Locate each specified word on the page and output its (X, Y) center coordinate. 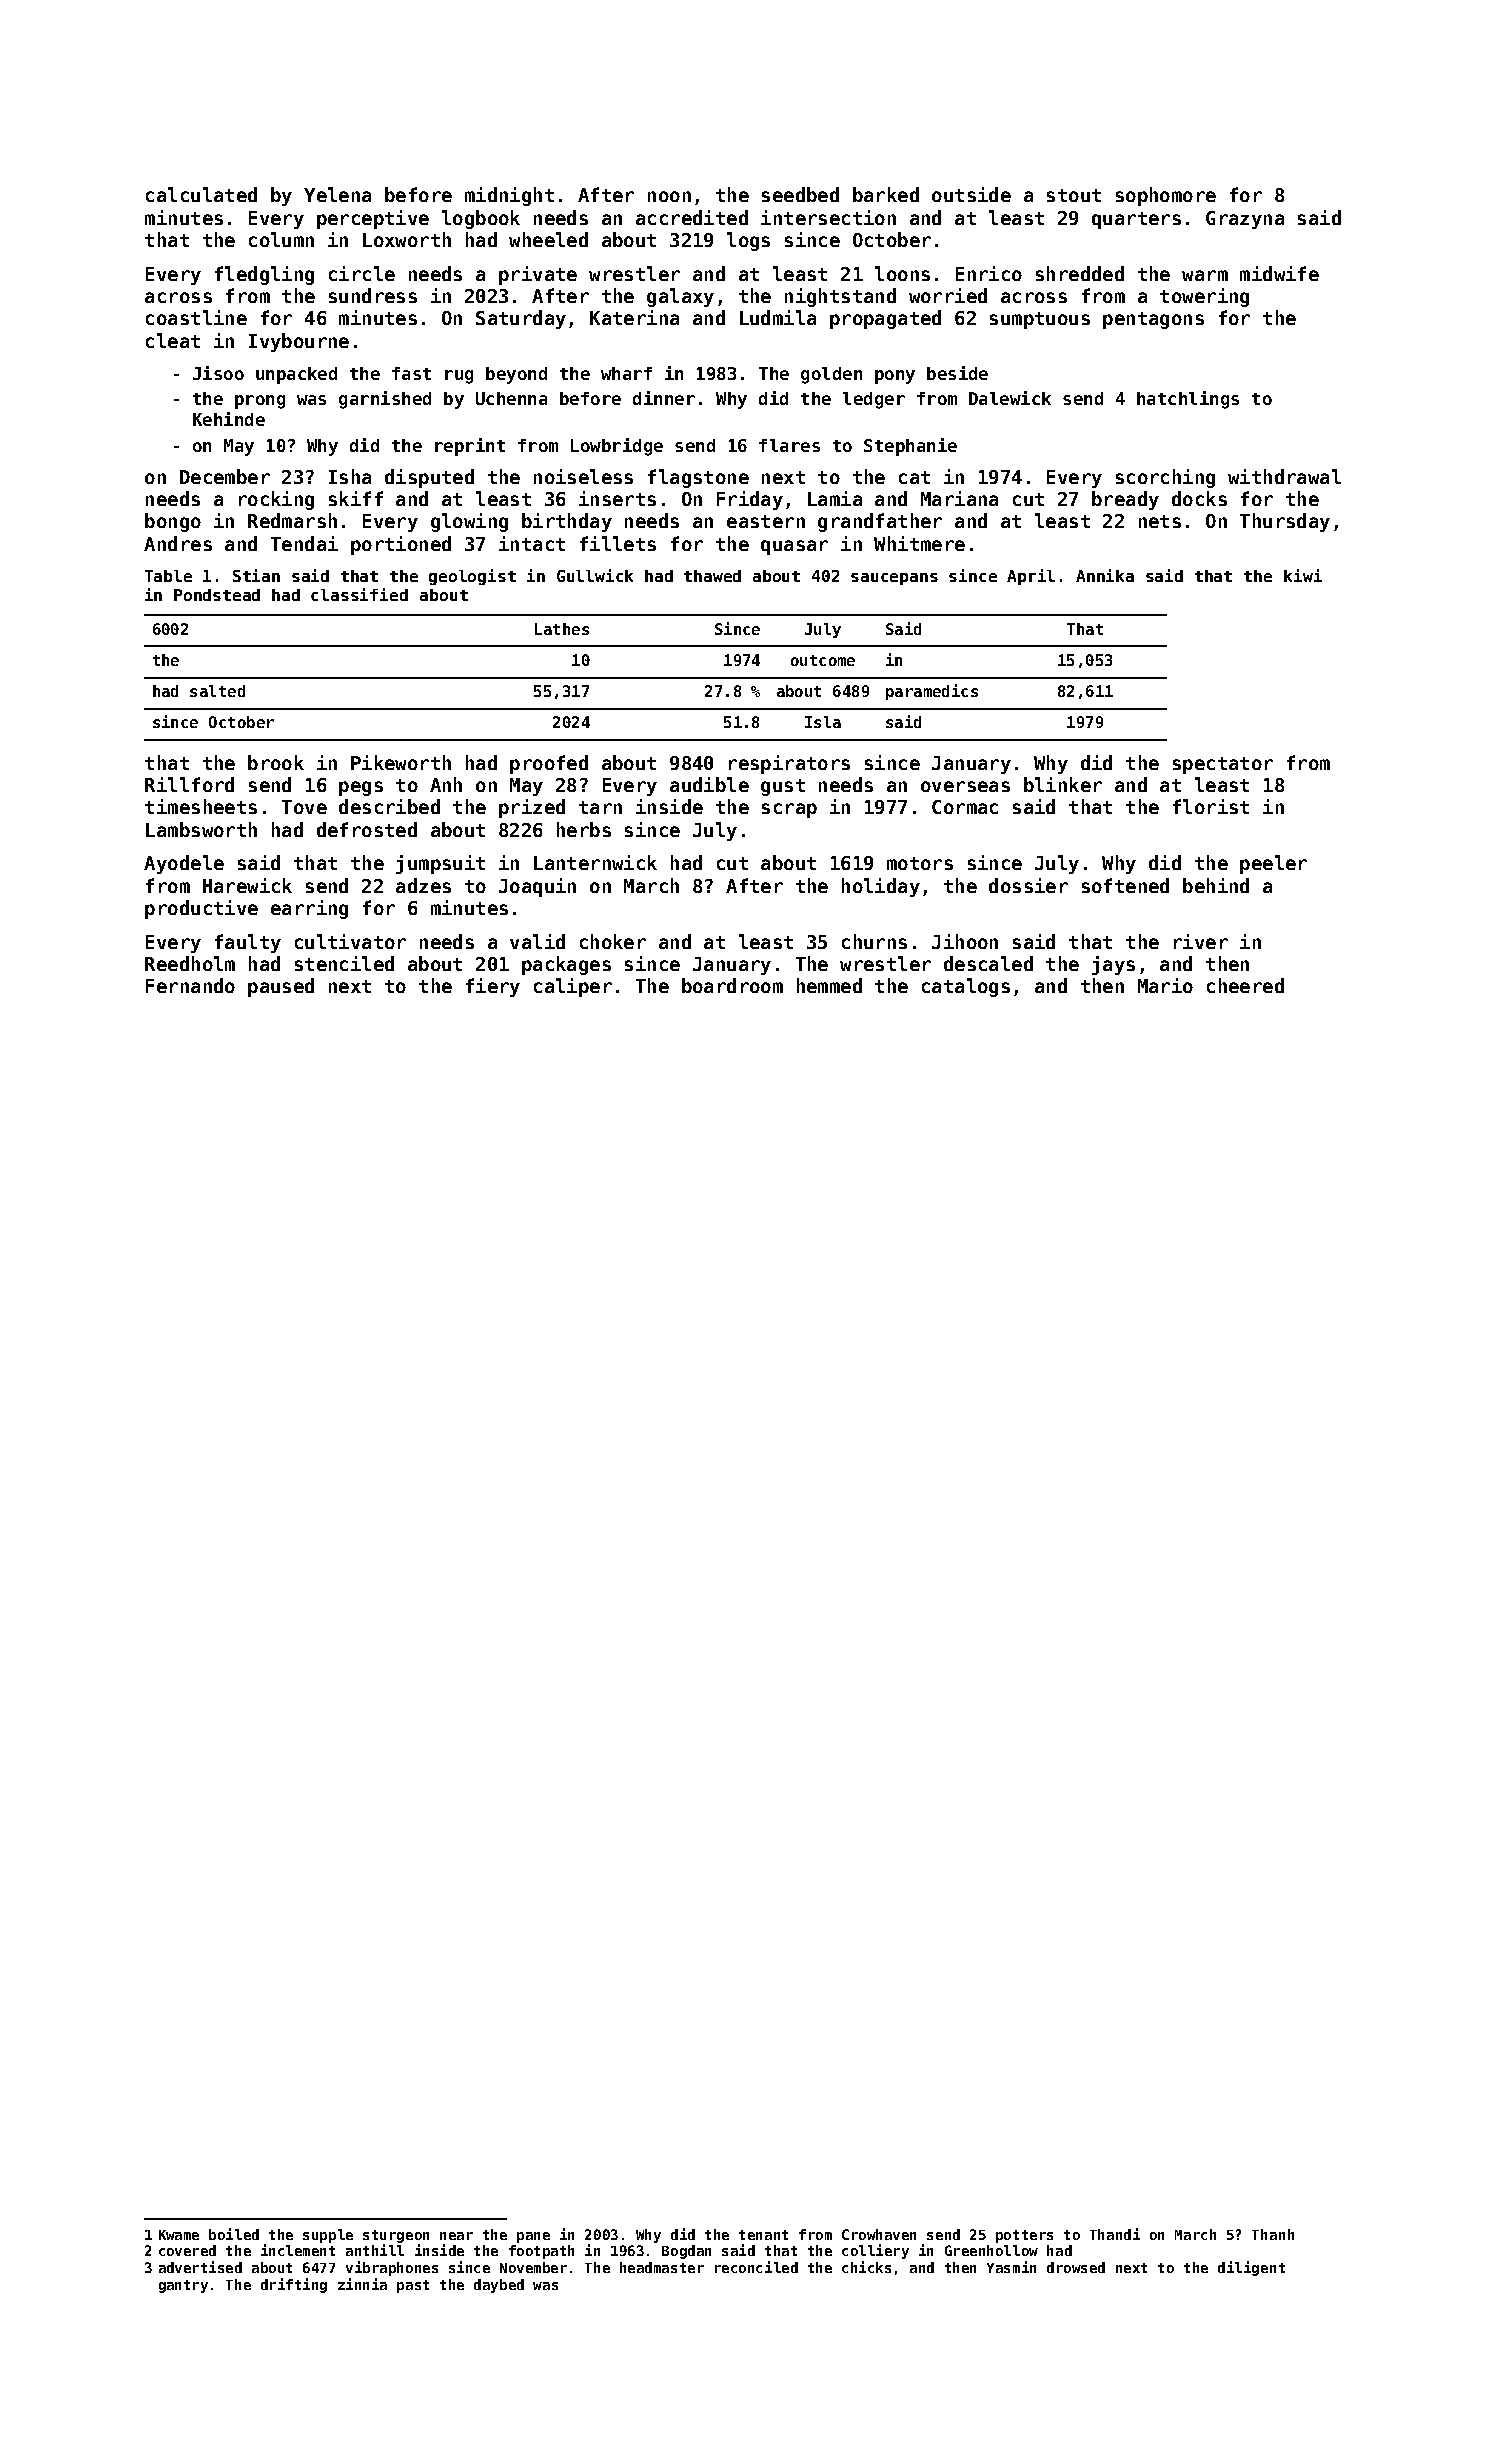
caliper (573, 987)
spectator (1223, 765)
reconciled (756, 2267)
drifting (294, 2285)
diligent (1251, 2268)
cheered (1245, 985)
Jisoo (218, 373)
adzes (423, 885)
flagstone (698, 478)
